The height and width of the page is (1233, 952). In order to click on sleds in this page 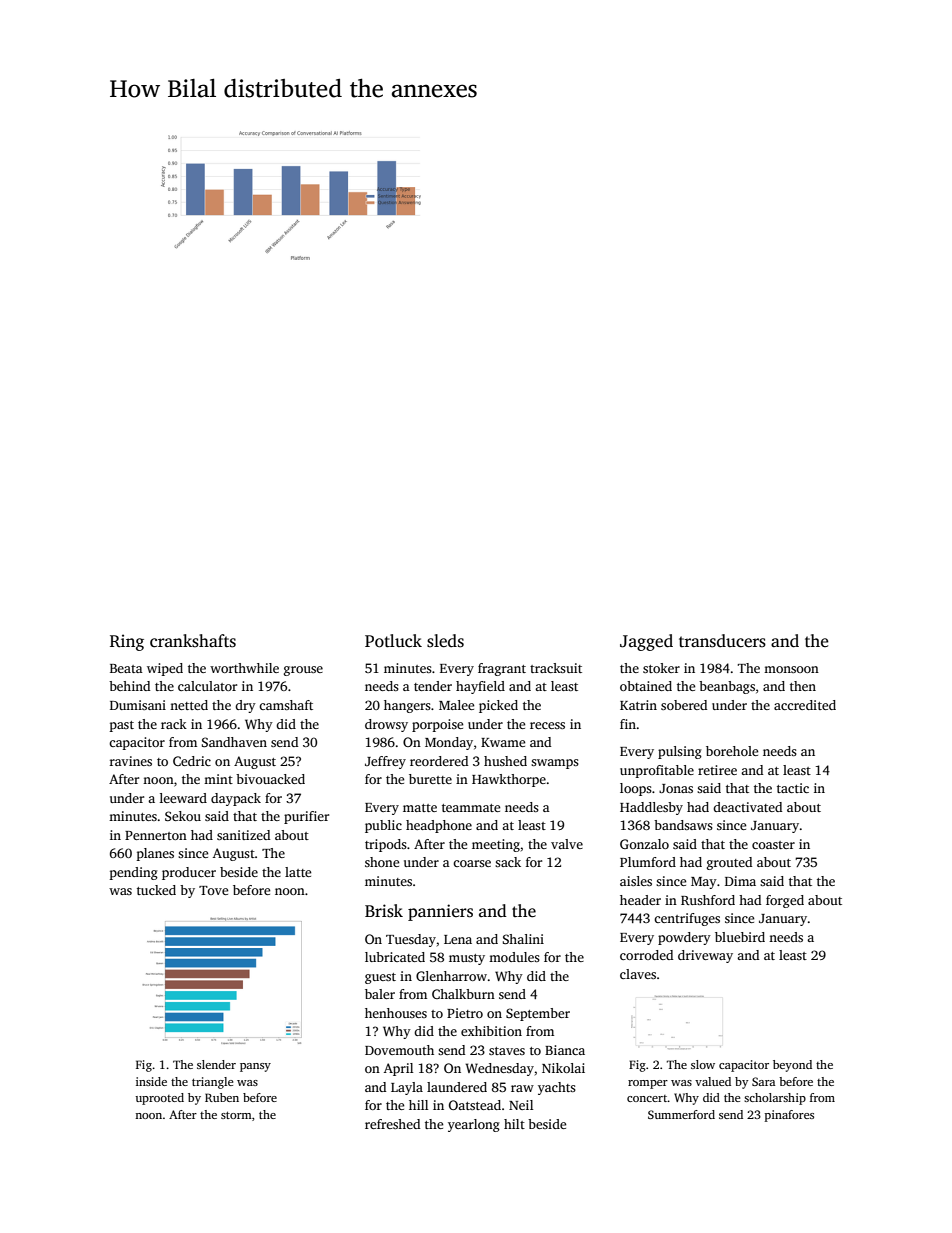, I will do `click(445, 641)`.
